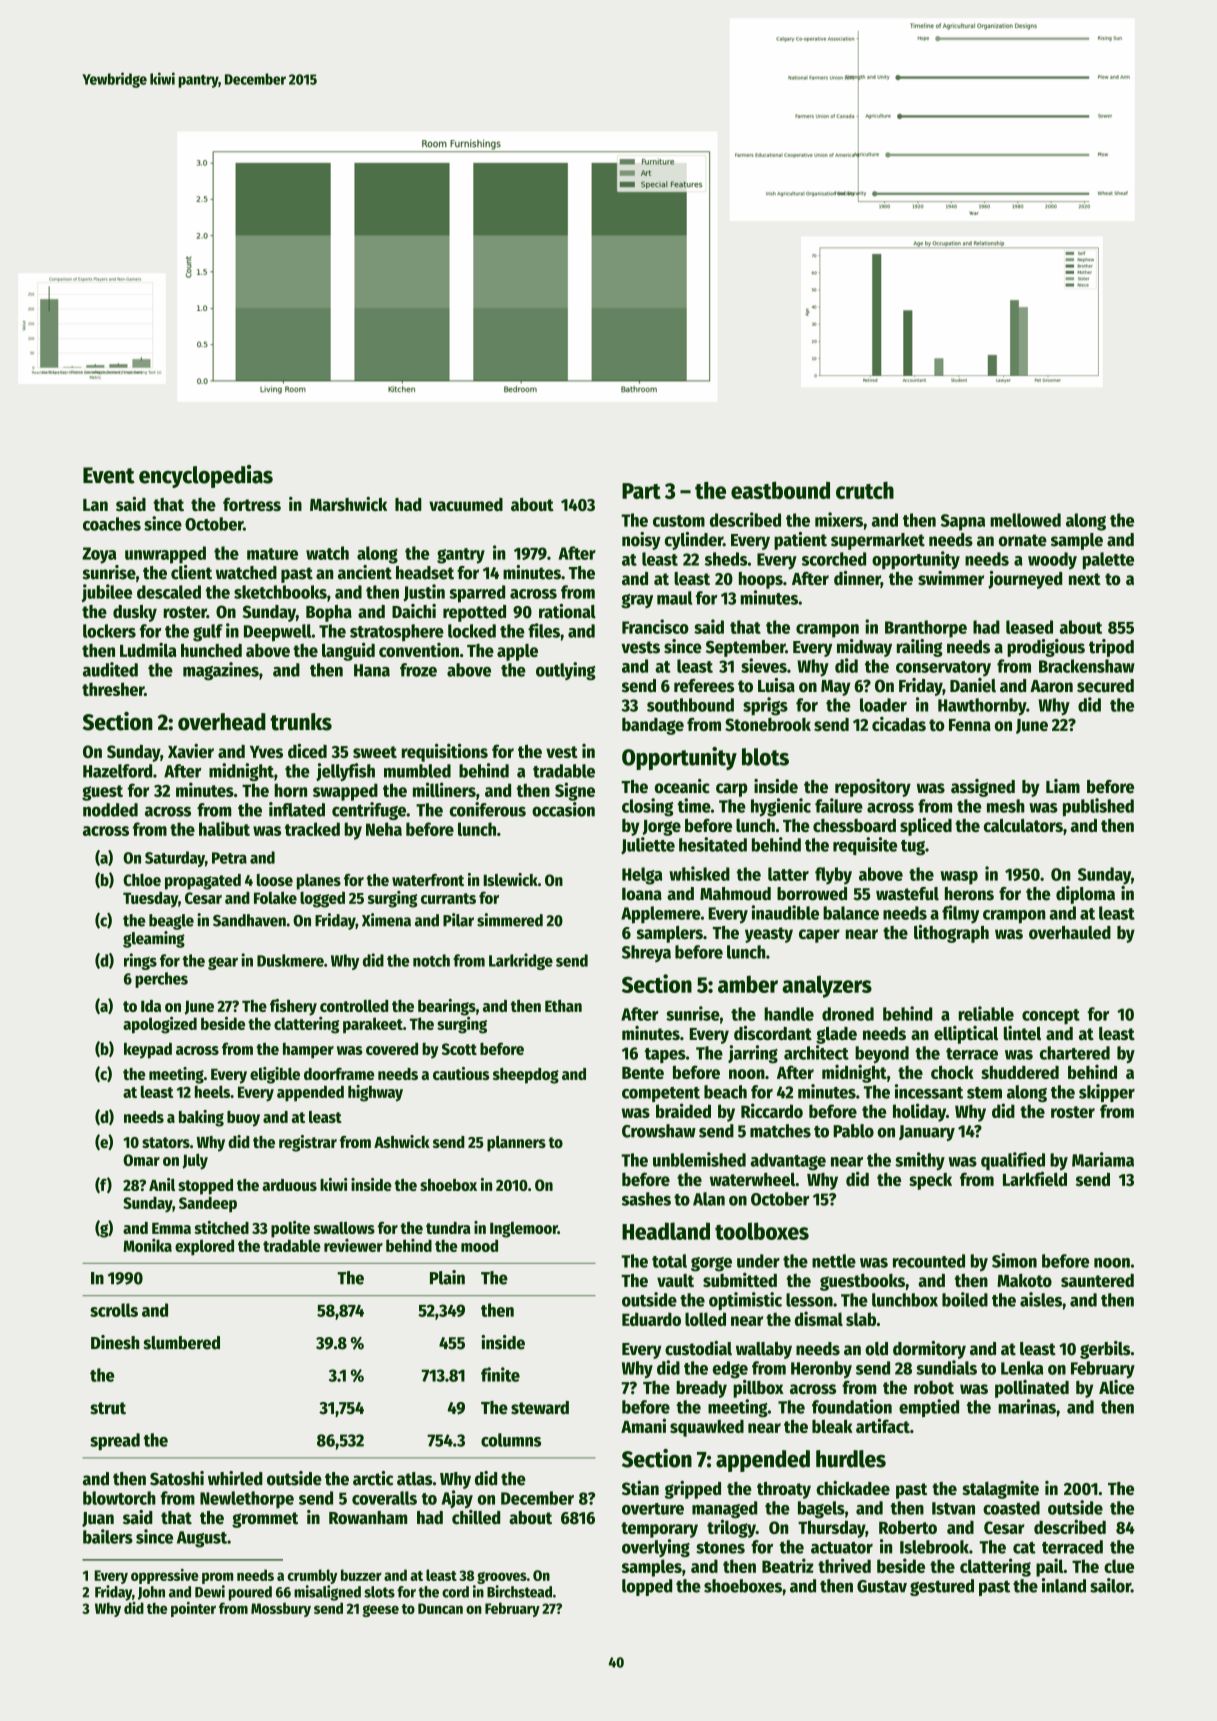 The image size is (1217, 1721). What do you see at coordinates (354, 1006) in the image?
I see `controlled` at bounding box center [354, 1006].
